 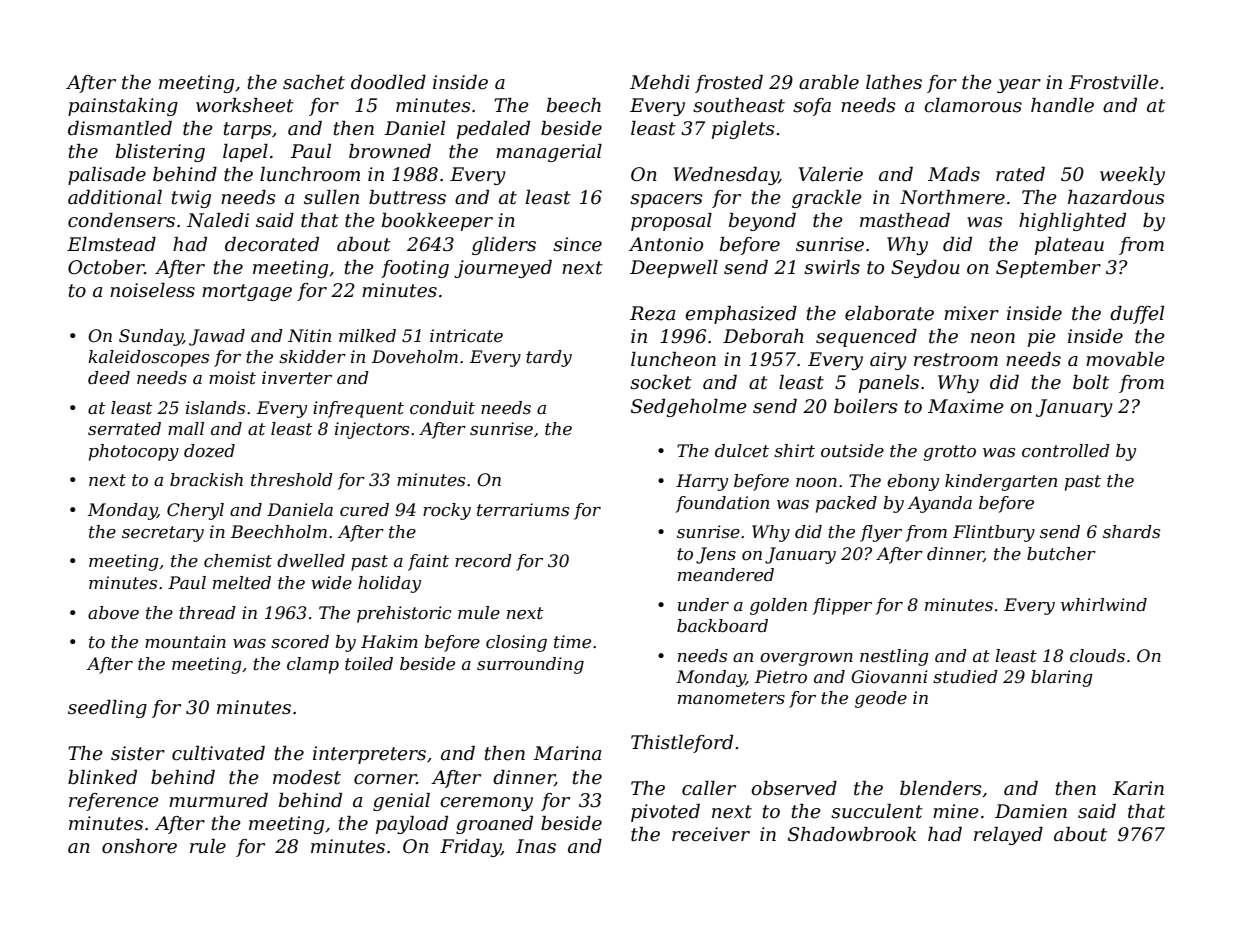 What do you see at coordinates (114, 802) in the page?
I see `reference` at bounding box center [114, 802].
